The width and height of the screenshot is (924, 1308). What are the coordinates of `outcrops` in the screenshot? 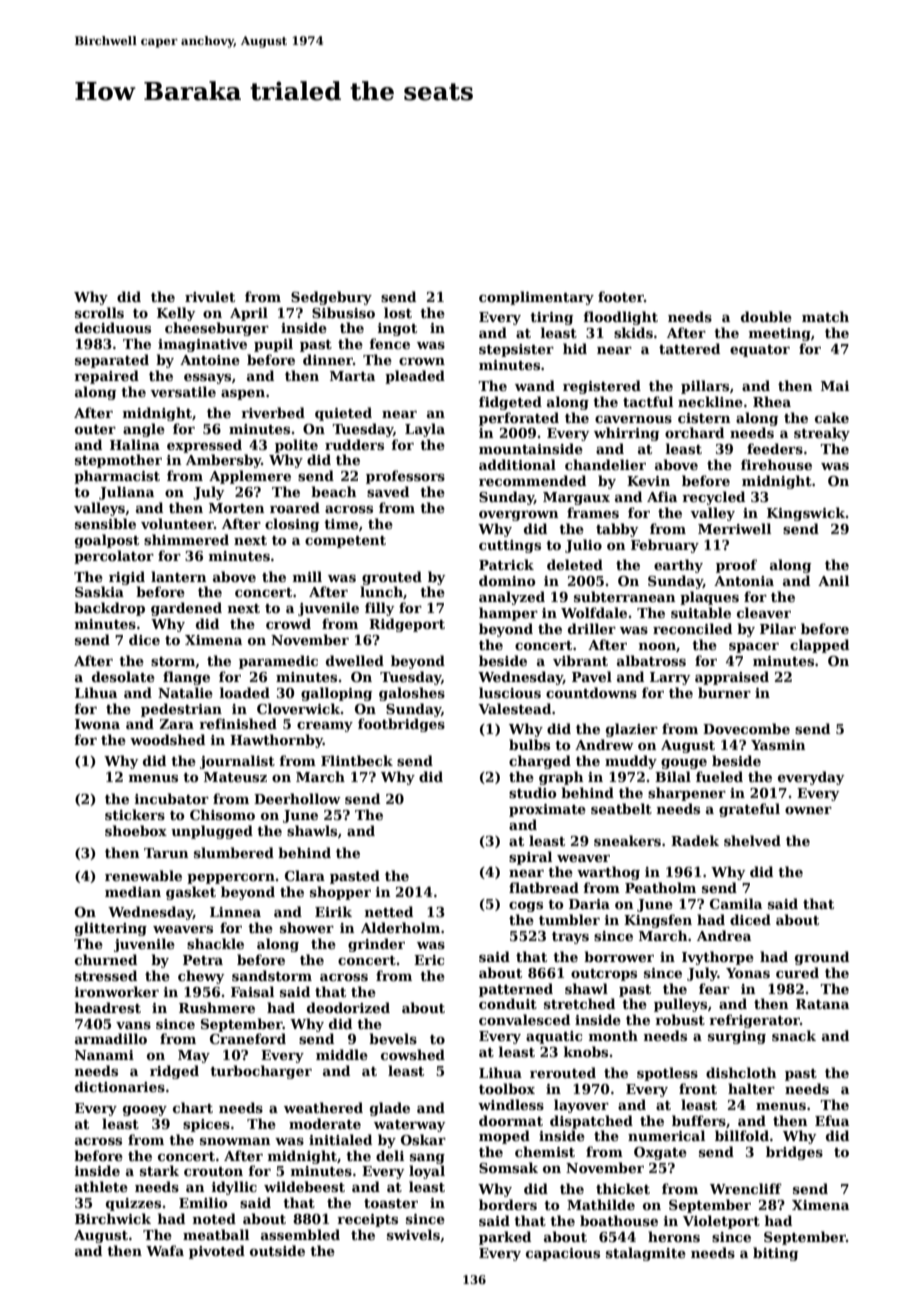 It's located at (604, 975).
